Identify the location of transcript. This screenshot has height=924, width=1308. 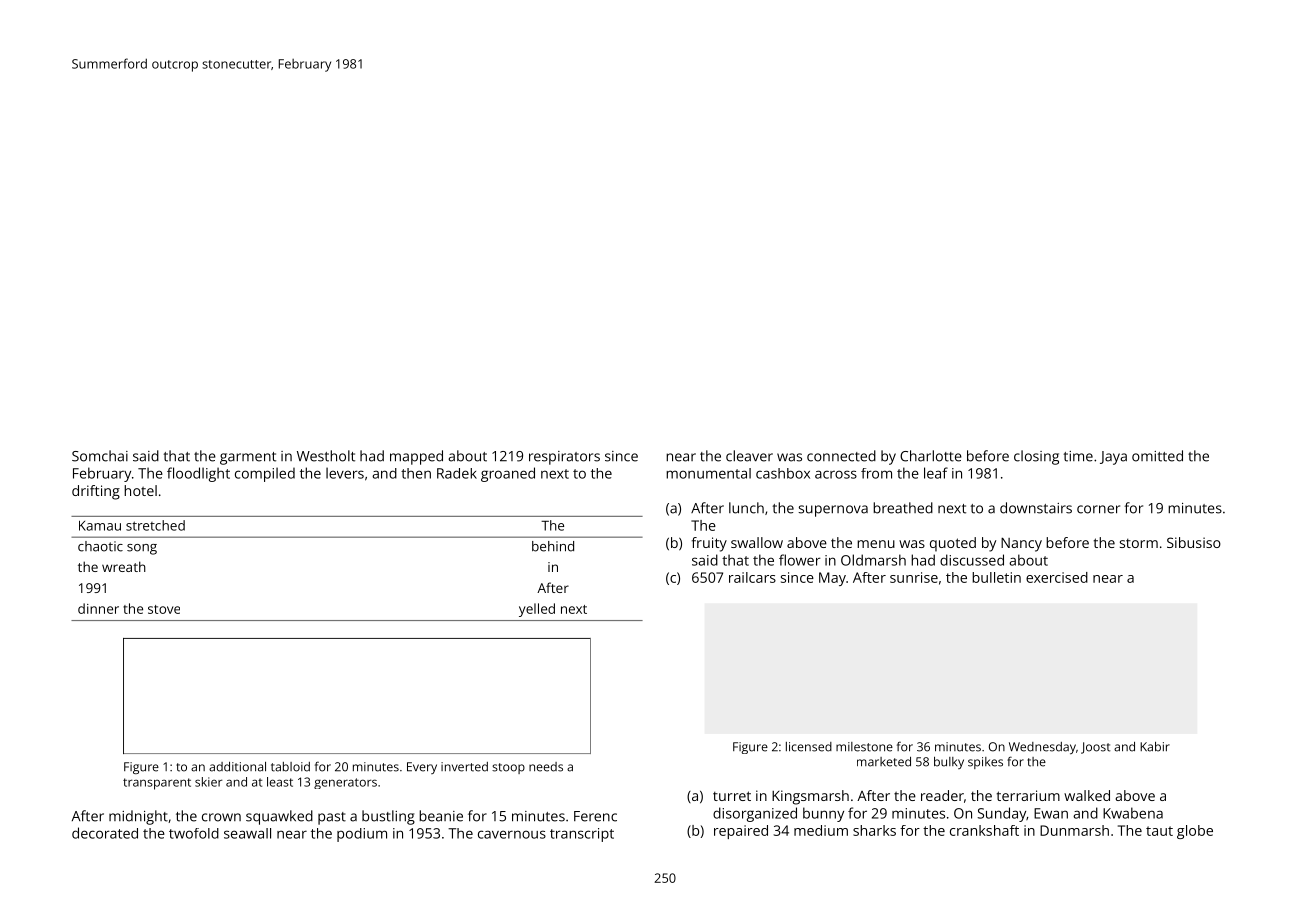
(582, 835).
